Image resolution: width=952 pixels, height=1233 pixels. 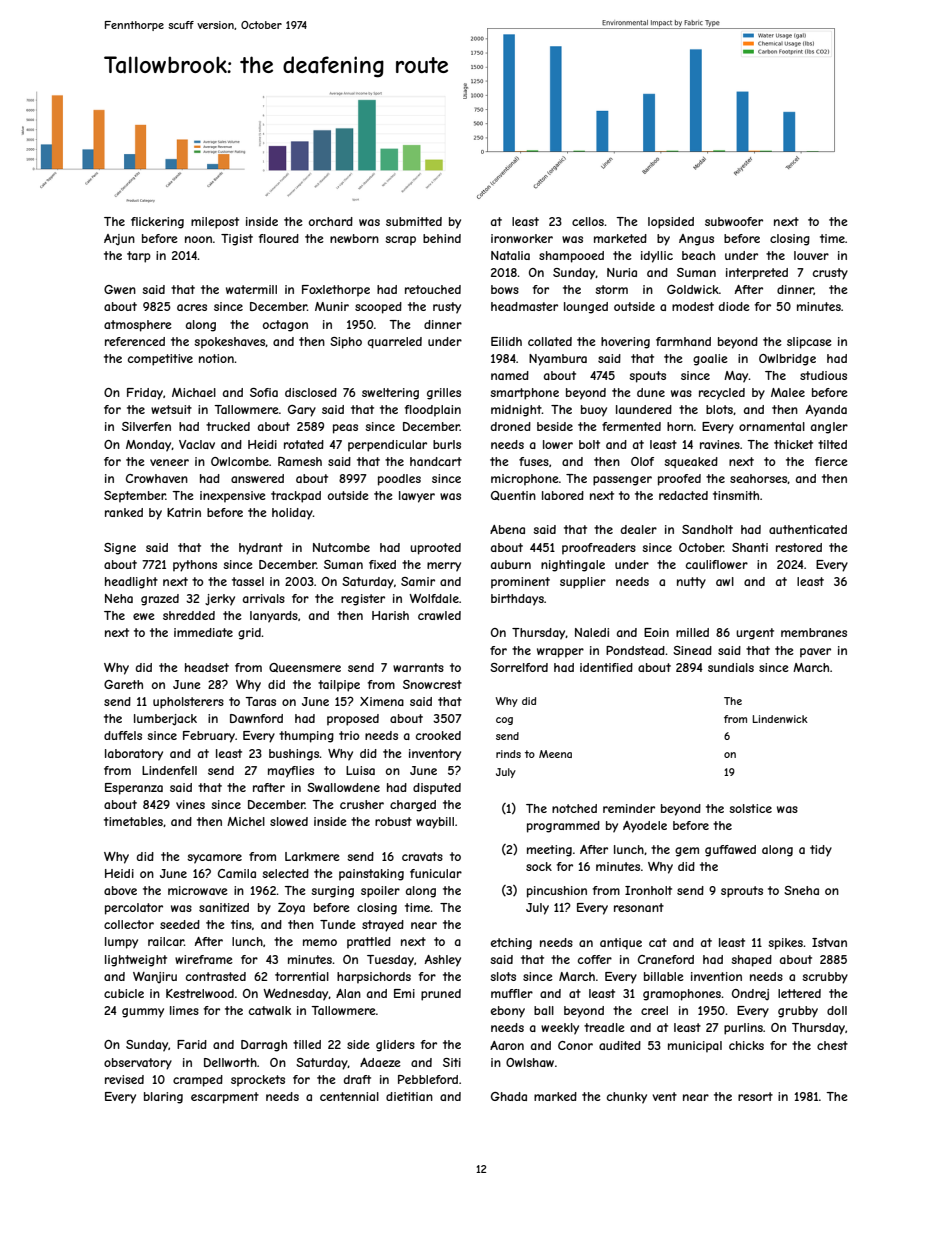 What do you see at coordinates (237, 240) in the document?
I see `Tigist` at bounding box center [237, 240].
